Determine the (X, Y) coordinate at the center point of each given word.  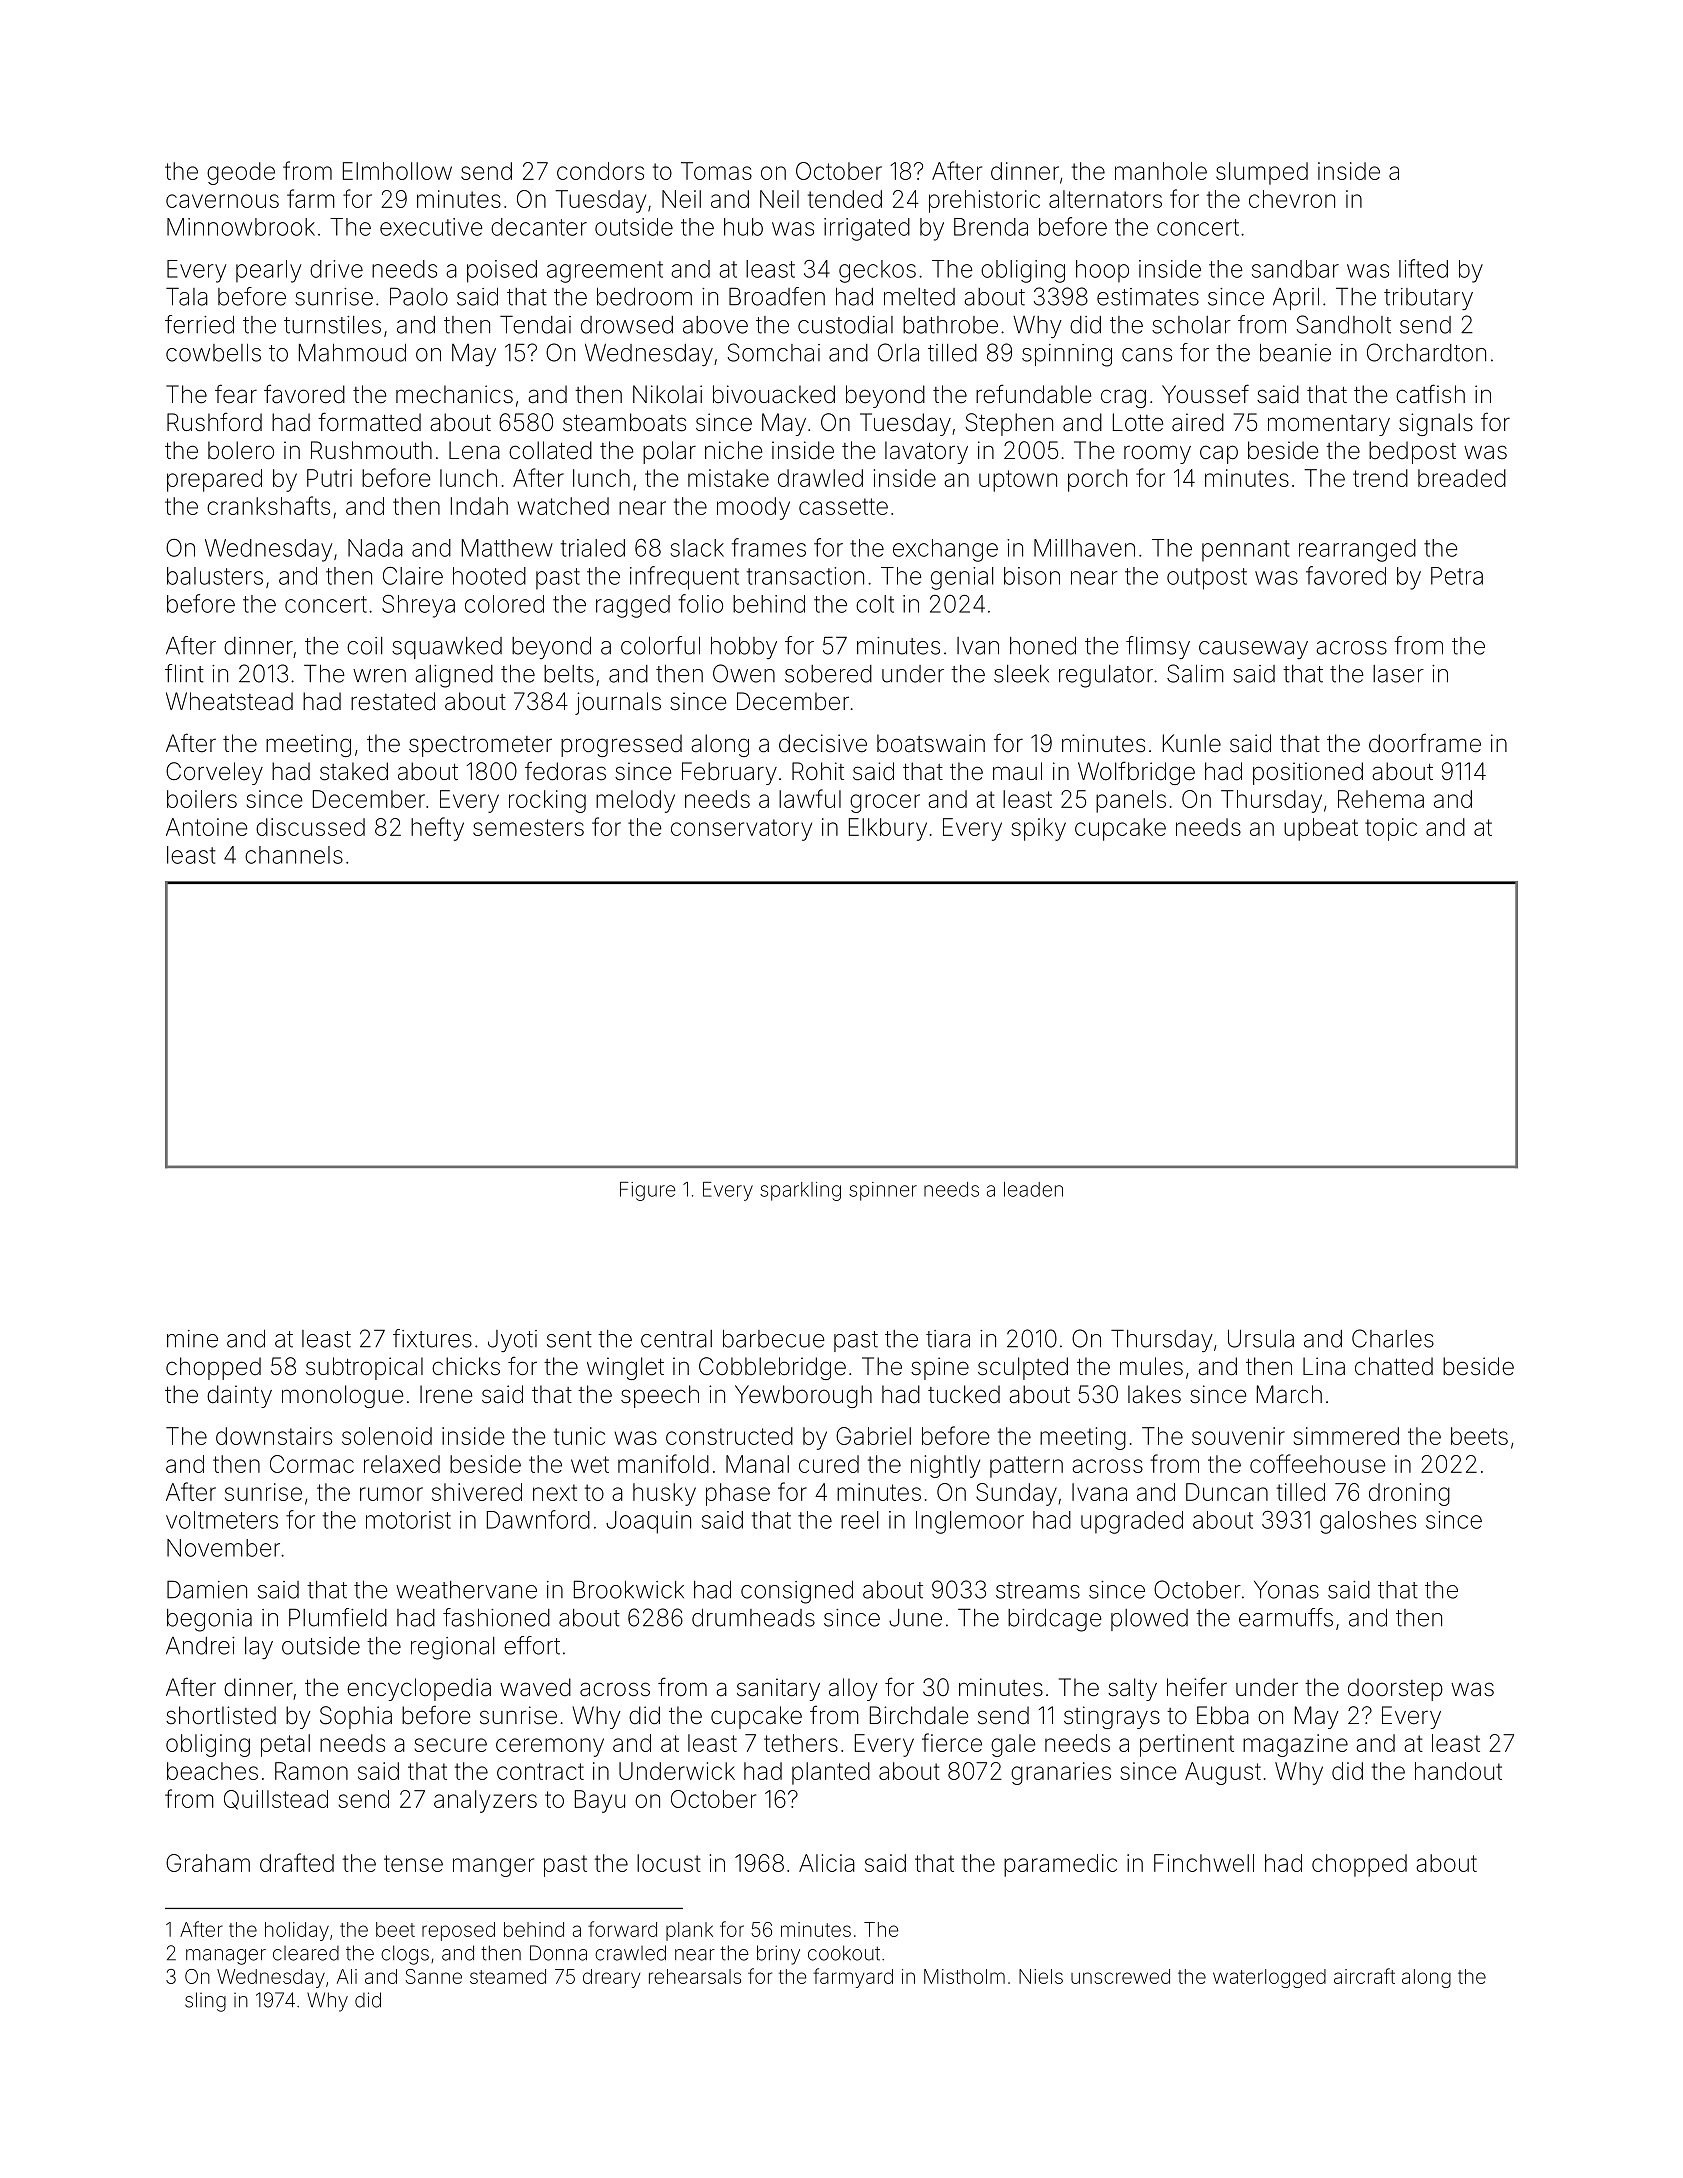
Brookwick (629, 1589)
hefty (437, 829)
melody (635, 801)
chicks (466, 1366)
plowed (1149, 1620)
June (915, 1618)
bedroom (644, 296)
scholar (1191, 325)
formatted (369, 422)
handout (1458, 1771)
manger (493, 1867)
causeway (1253, 650)
